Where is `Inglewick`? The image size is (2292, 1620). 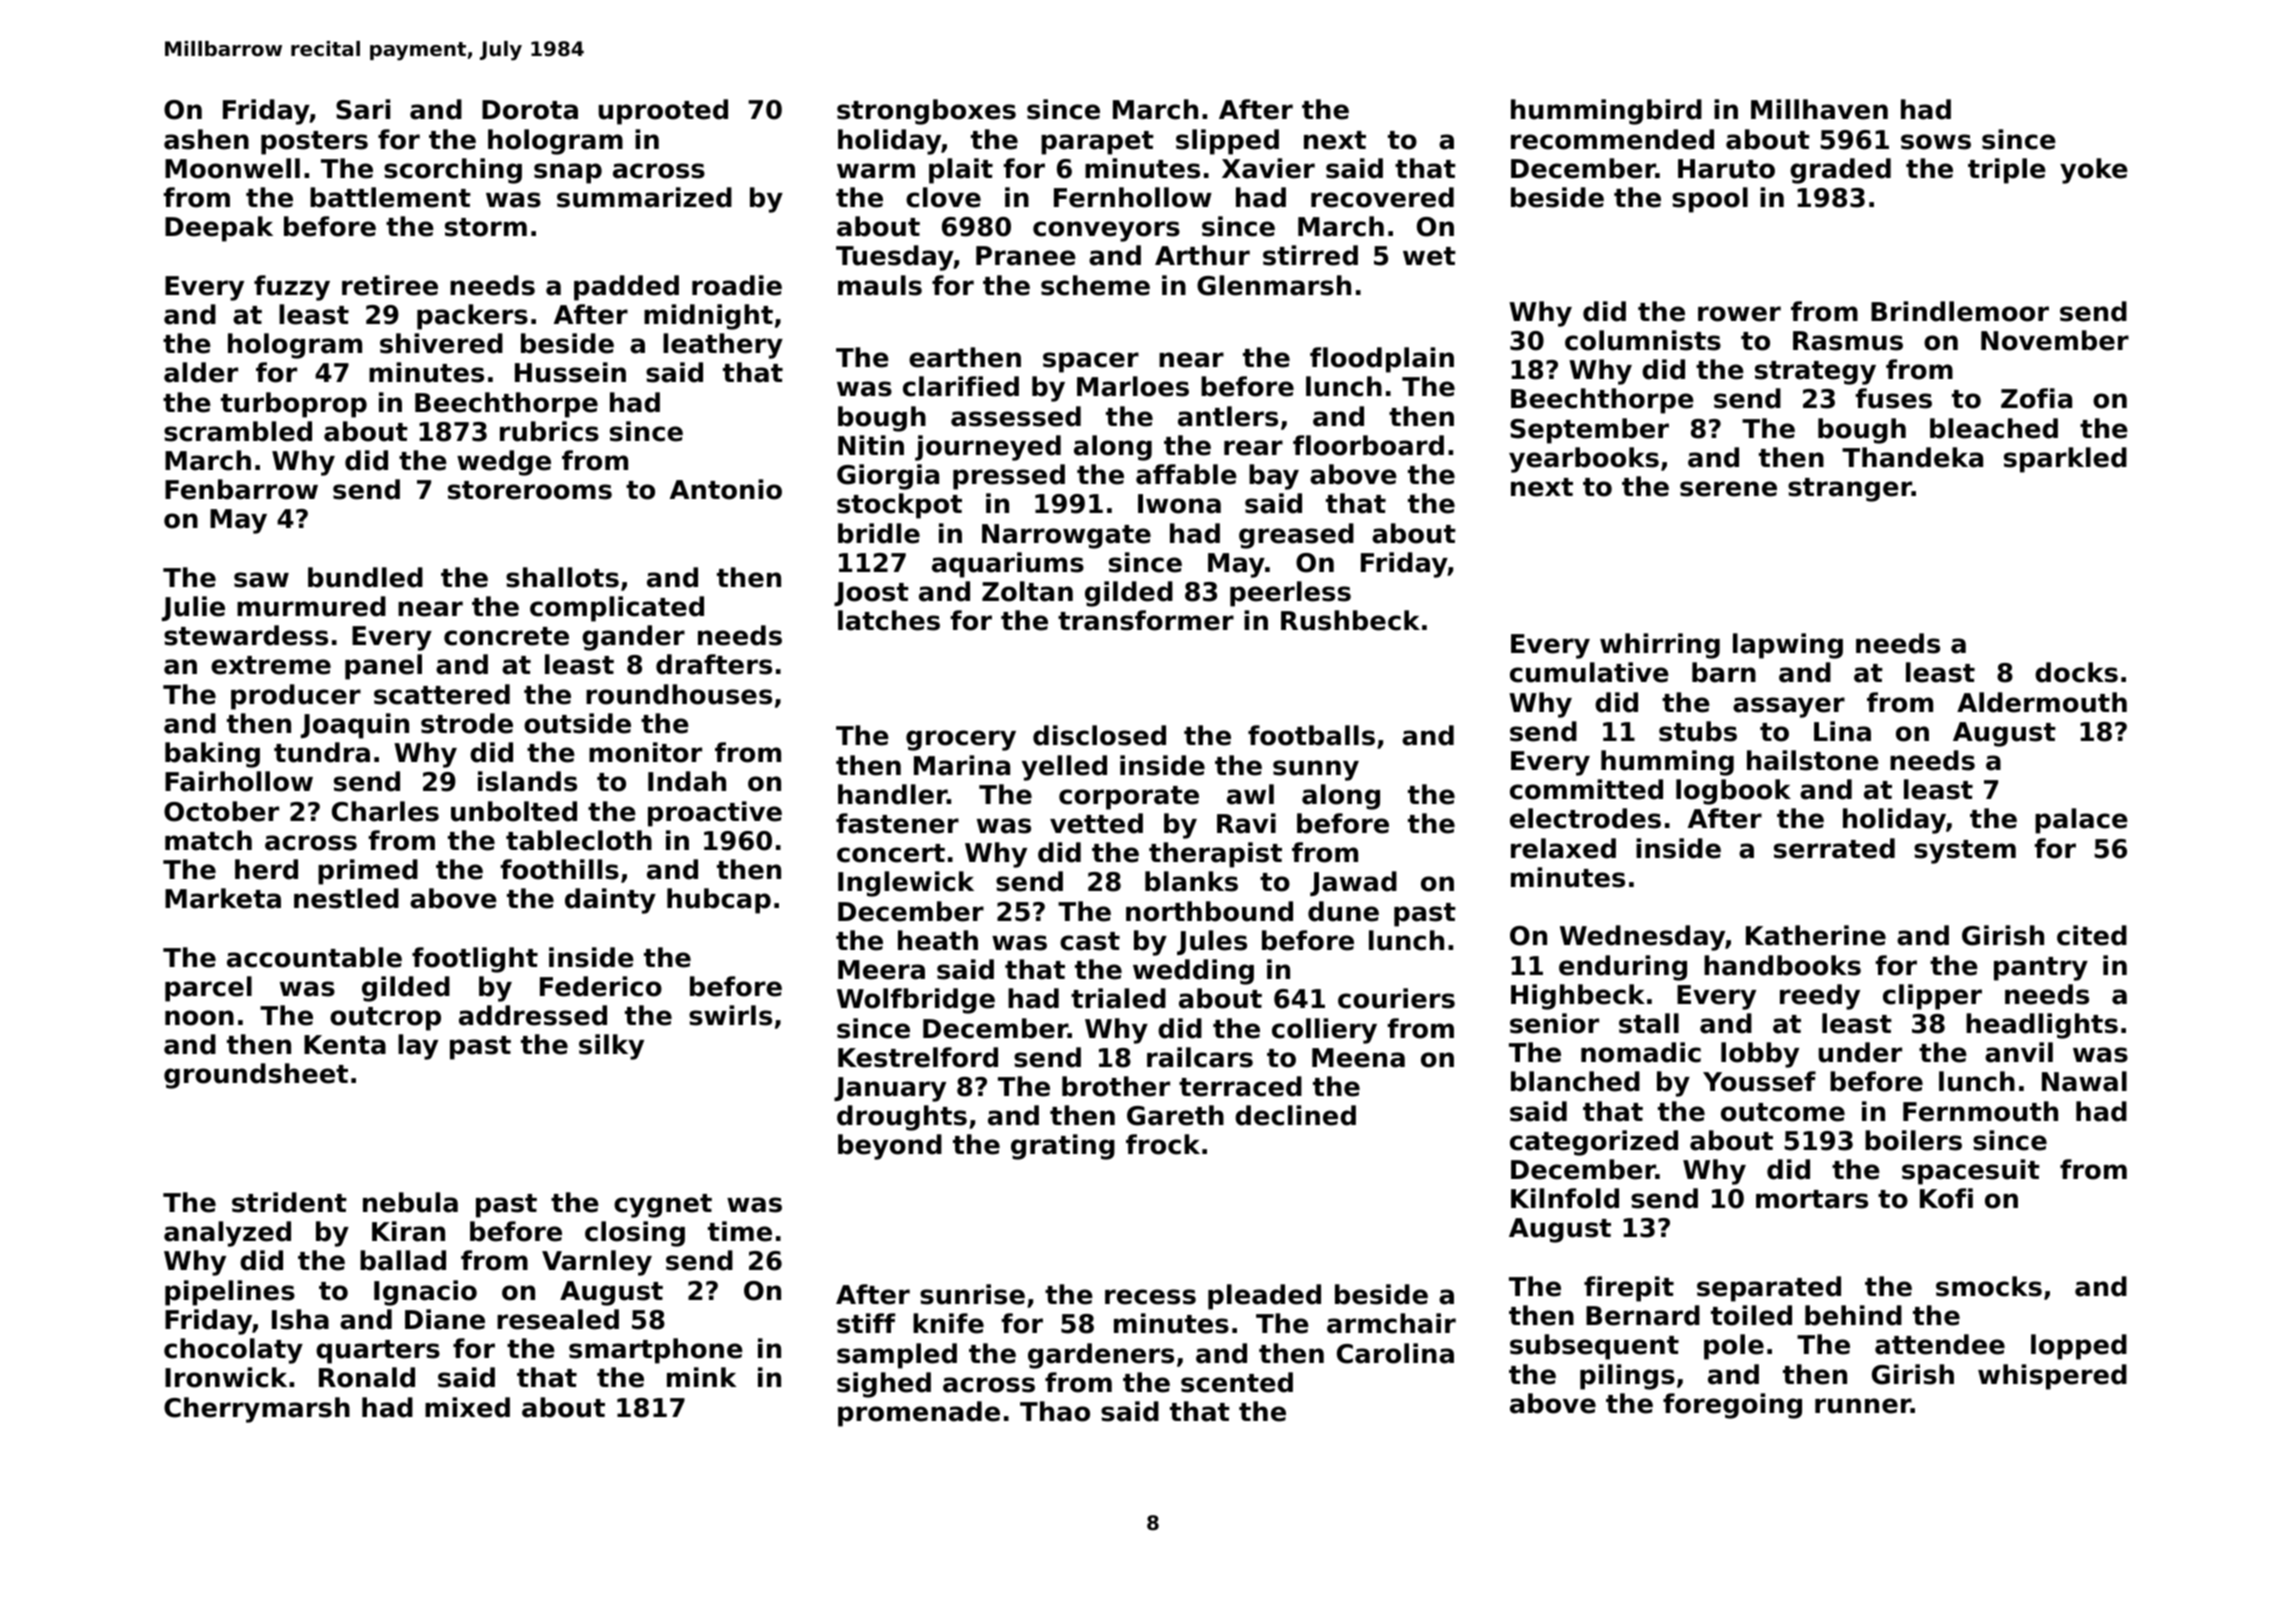
Inglewick is located at coordinates (906, 884).
